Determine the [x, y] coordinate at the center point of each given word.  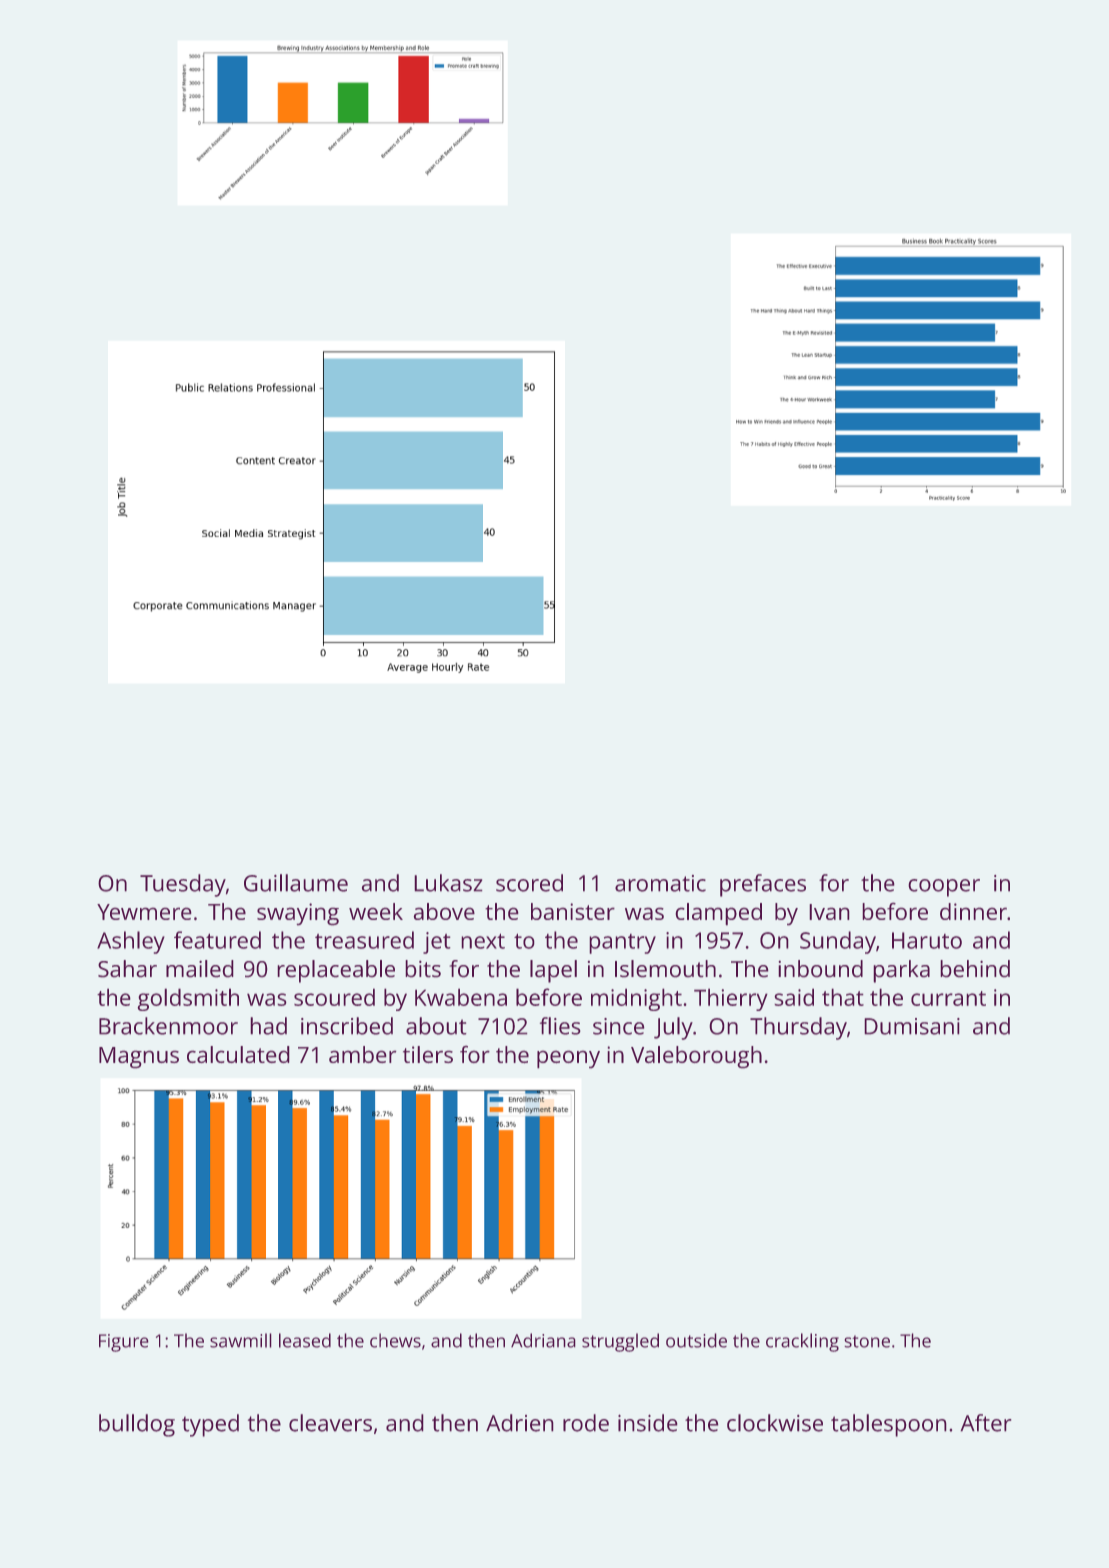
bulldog [137, 1425]
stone [867, 1341]
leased [305, 1340]
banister [573, 911]
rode [586, 1423]
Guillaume [296, 883]
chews [395, 1340]
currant [948, 998]
